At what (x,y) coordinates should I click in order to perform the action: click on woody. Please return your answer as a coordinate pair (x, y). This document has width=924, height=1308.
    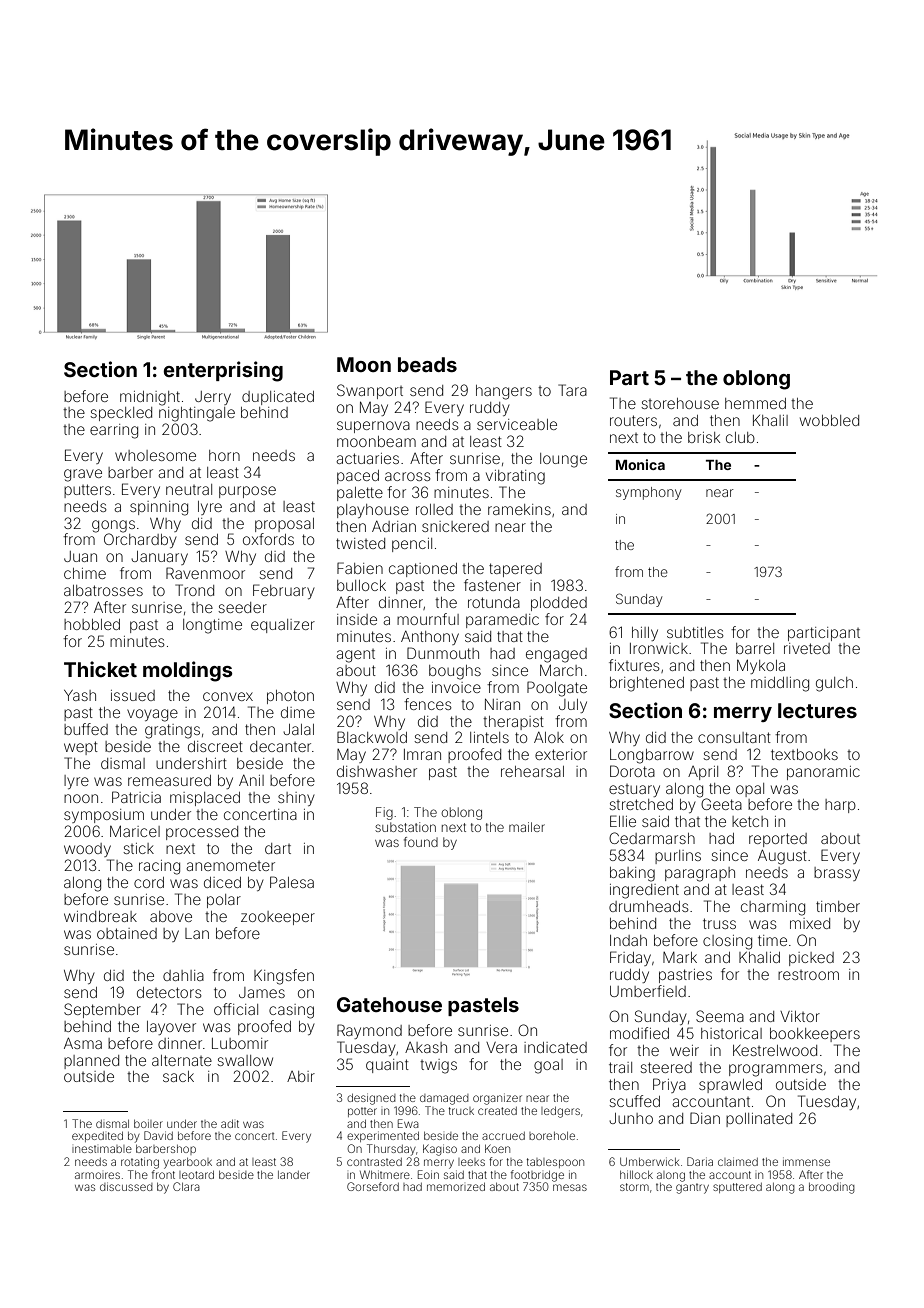
    Looking at the image, I should click on (87, 850).
